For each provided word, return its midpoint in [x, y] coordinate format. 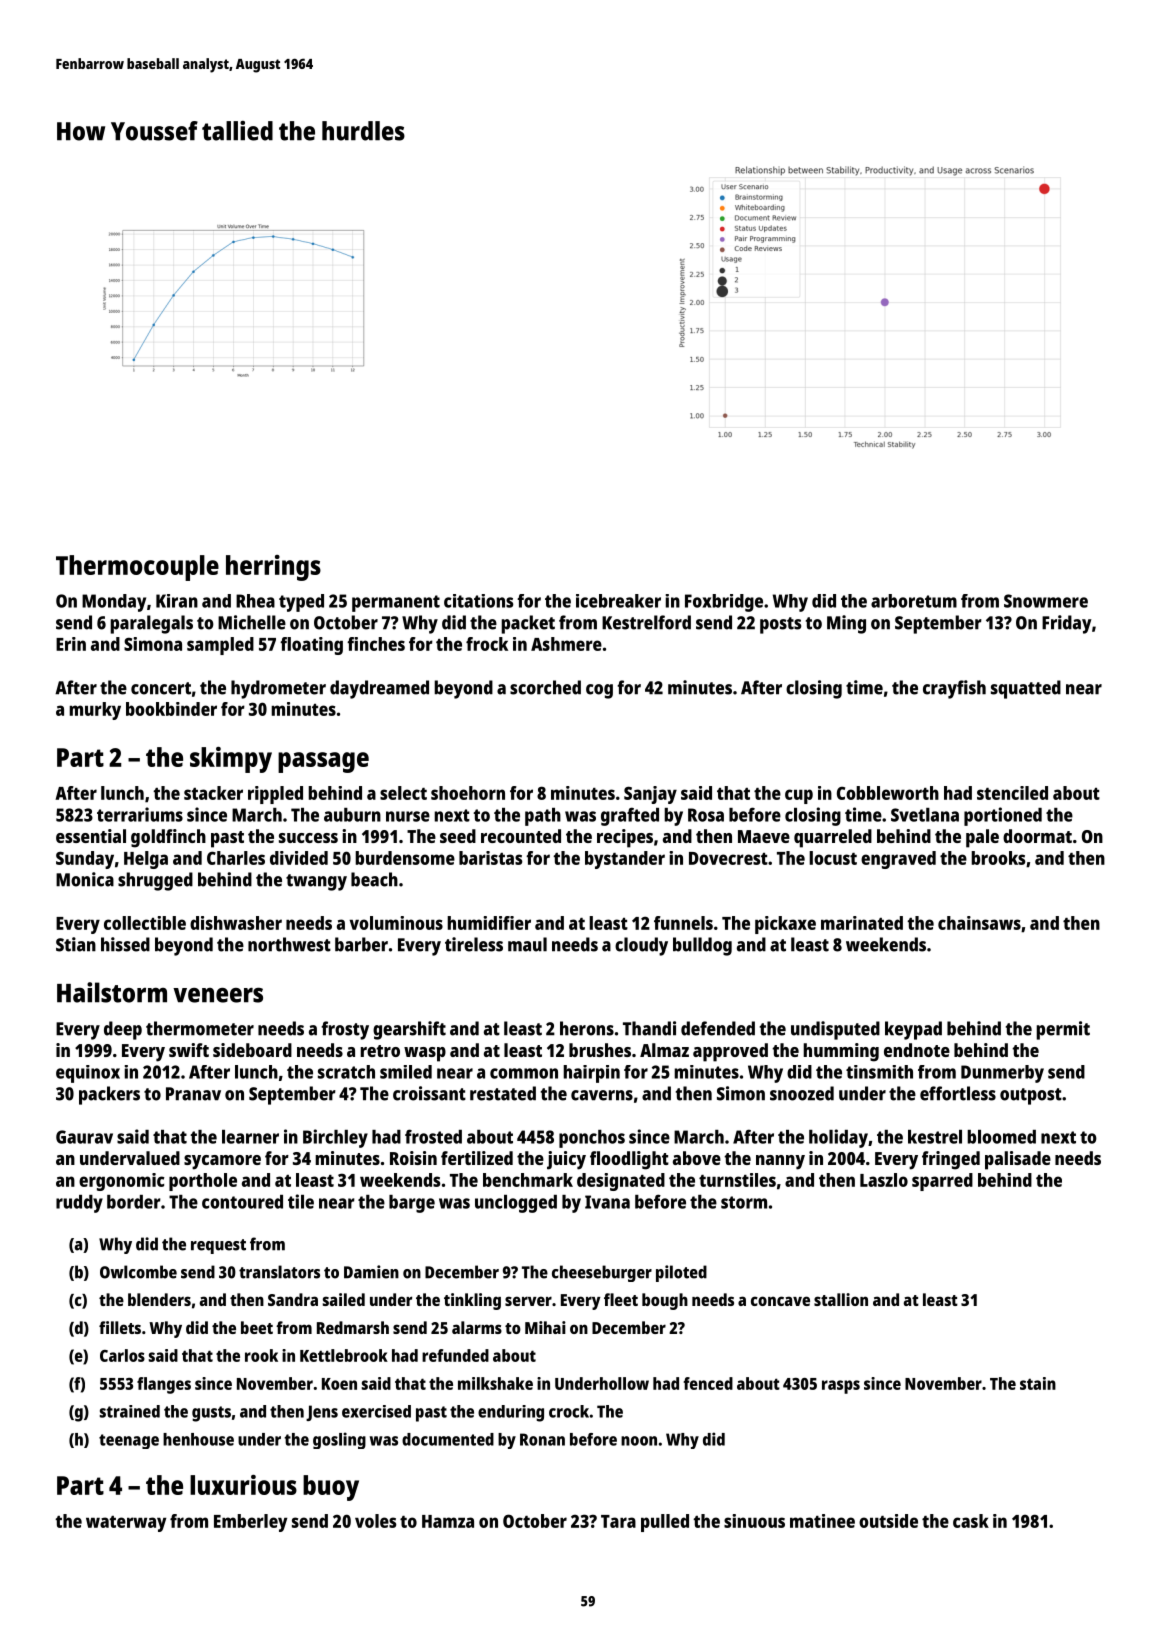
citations [479, 601]
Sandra [293, 1299]
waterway [126, 1524]
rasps [841, 1387]
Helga [146, 860]
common [524, 1073]
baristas [491, 858]
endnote [917, 1050]
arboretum [914, 601]
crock [569, 1411]
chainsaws [979, 923]
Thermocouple [137, 568]
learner [250, 1137]
